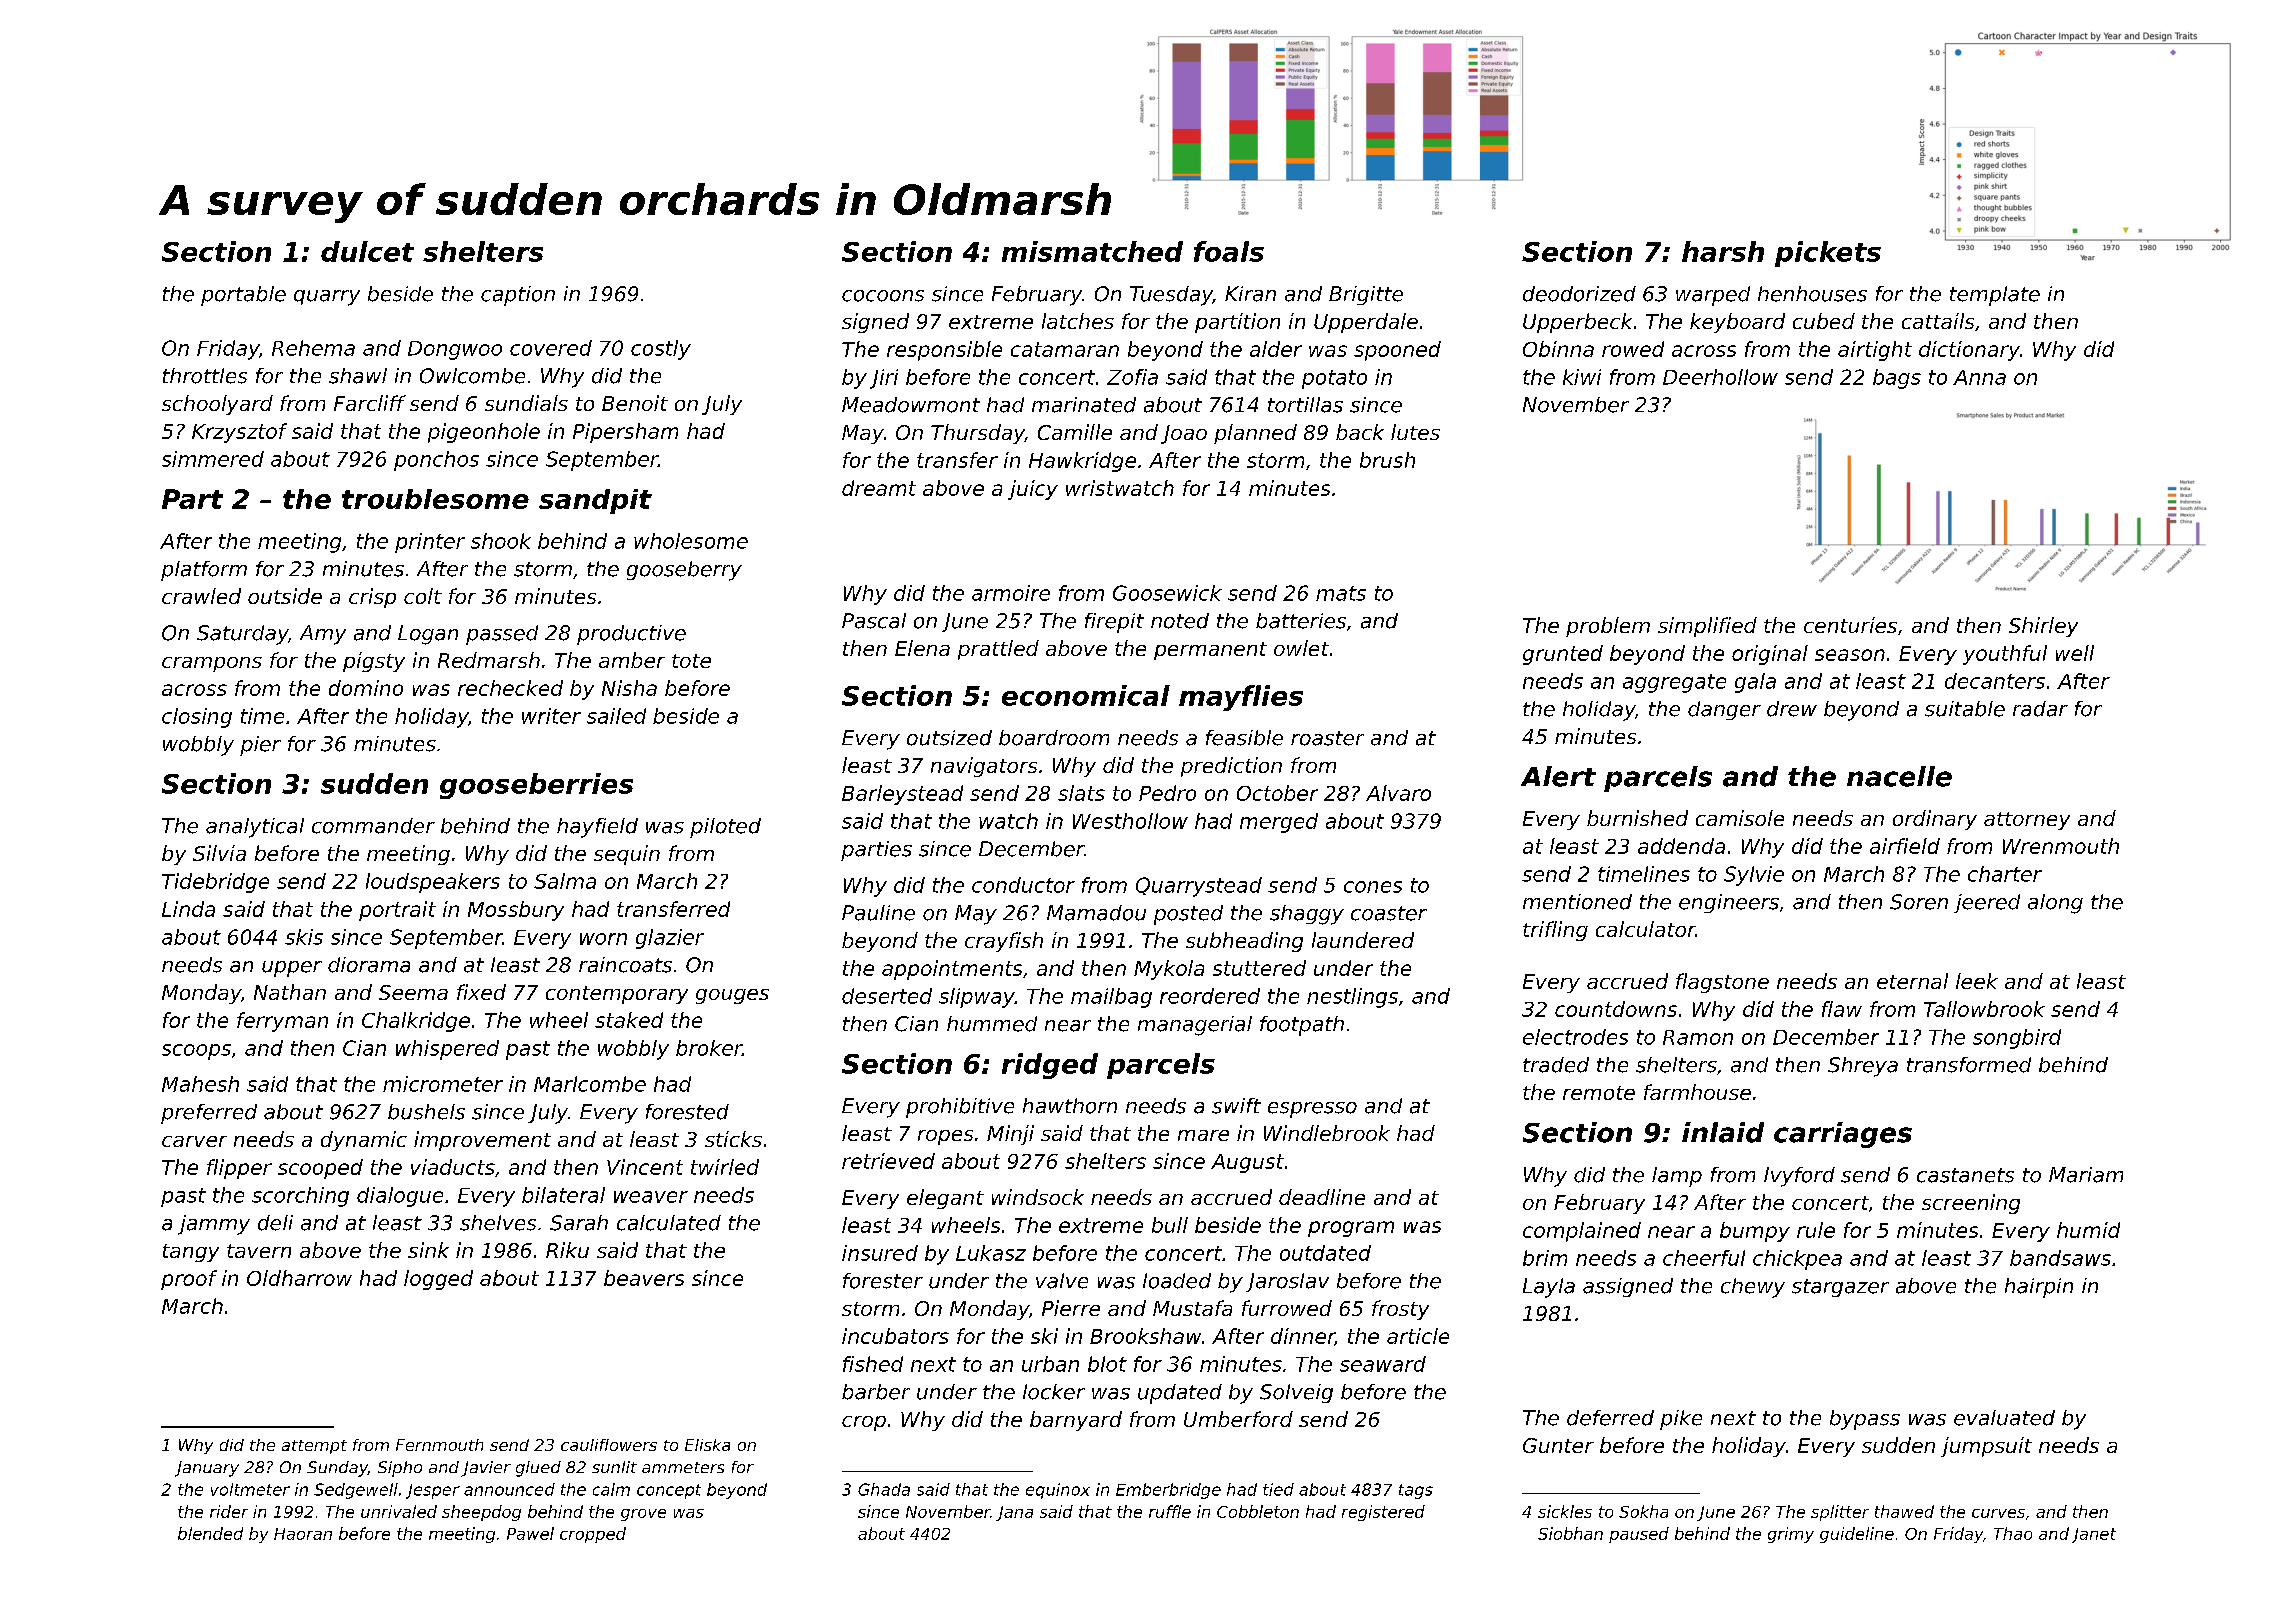  I want to click on bypass, so click(1865, 1420).
